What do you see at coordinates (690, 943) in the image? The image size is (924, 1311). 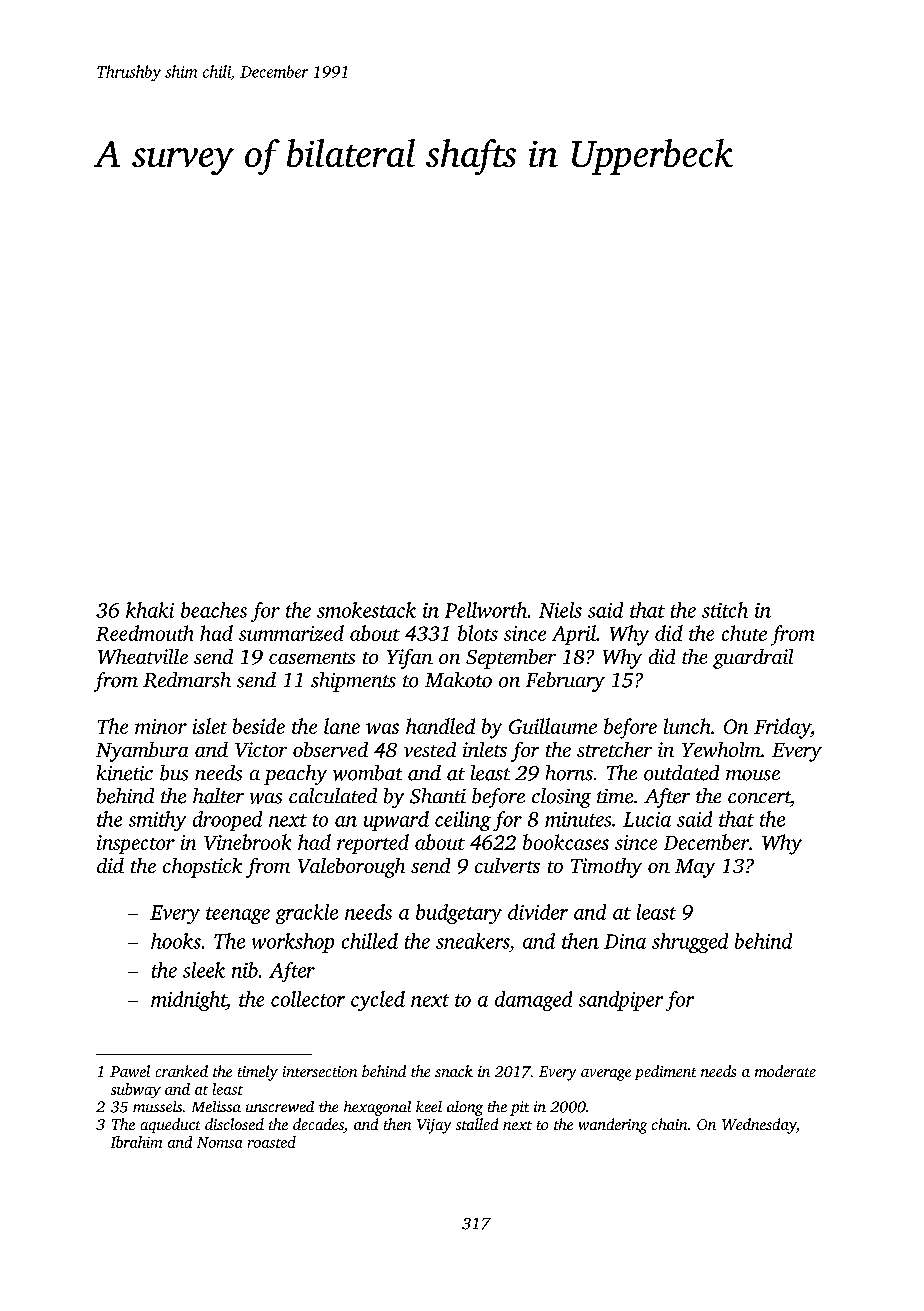 I see `shrugged` at bounding box center [690, 943].
